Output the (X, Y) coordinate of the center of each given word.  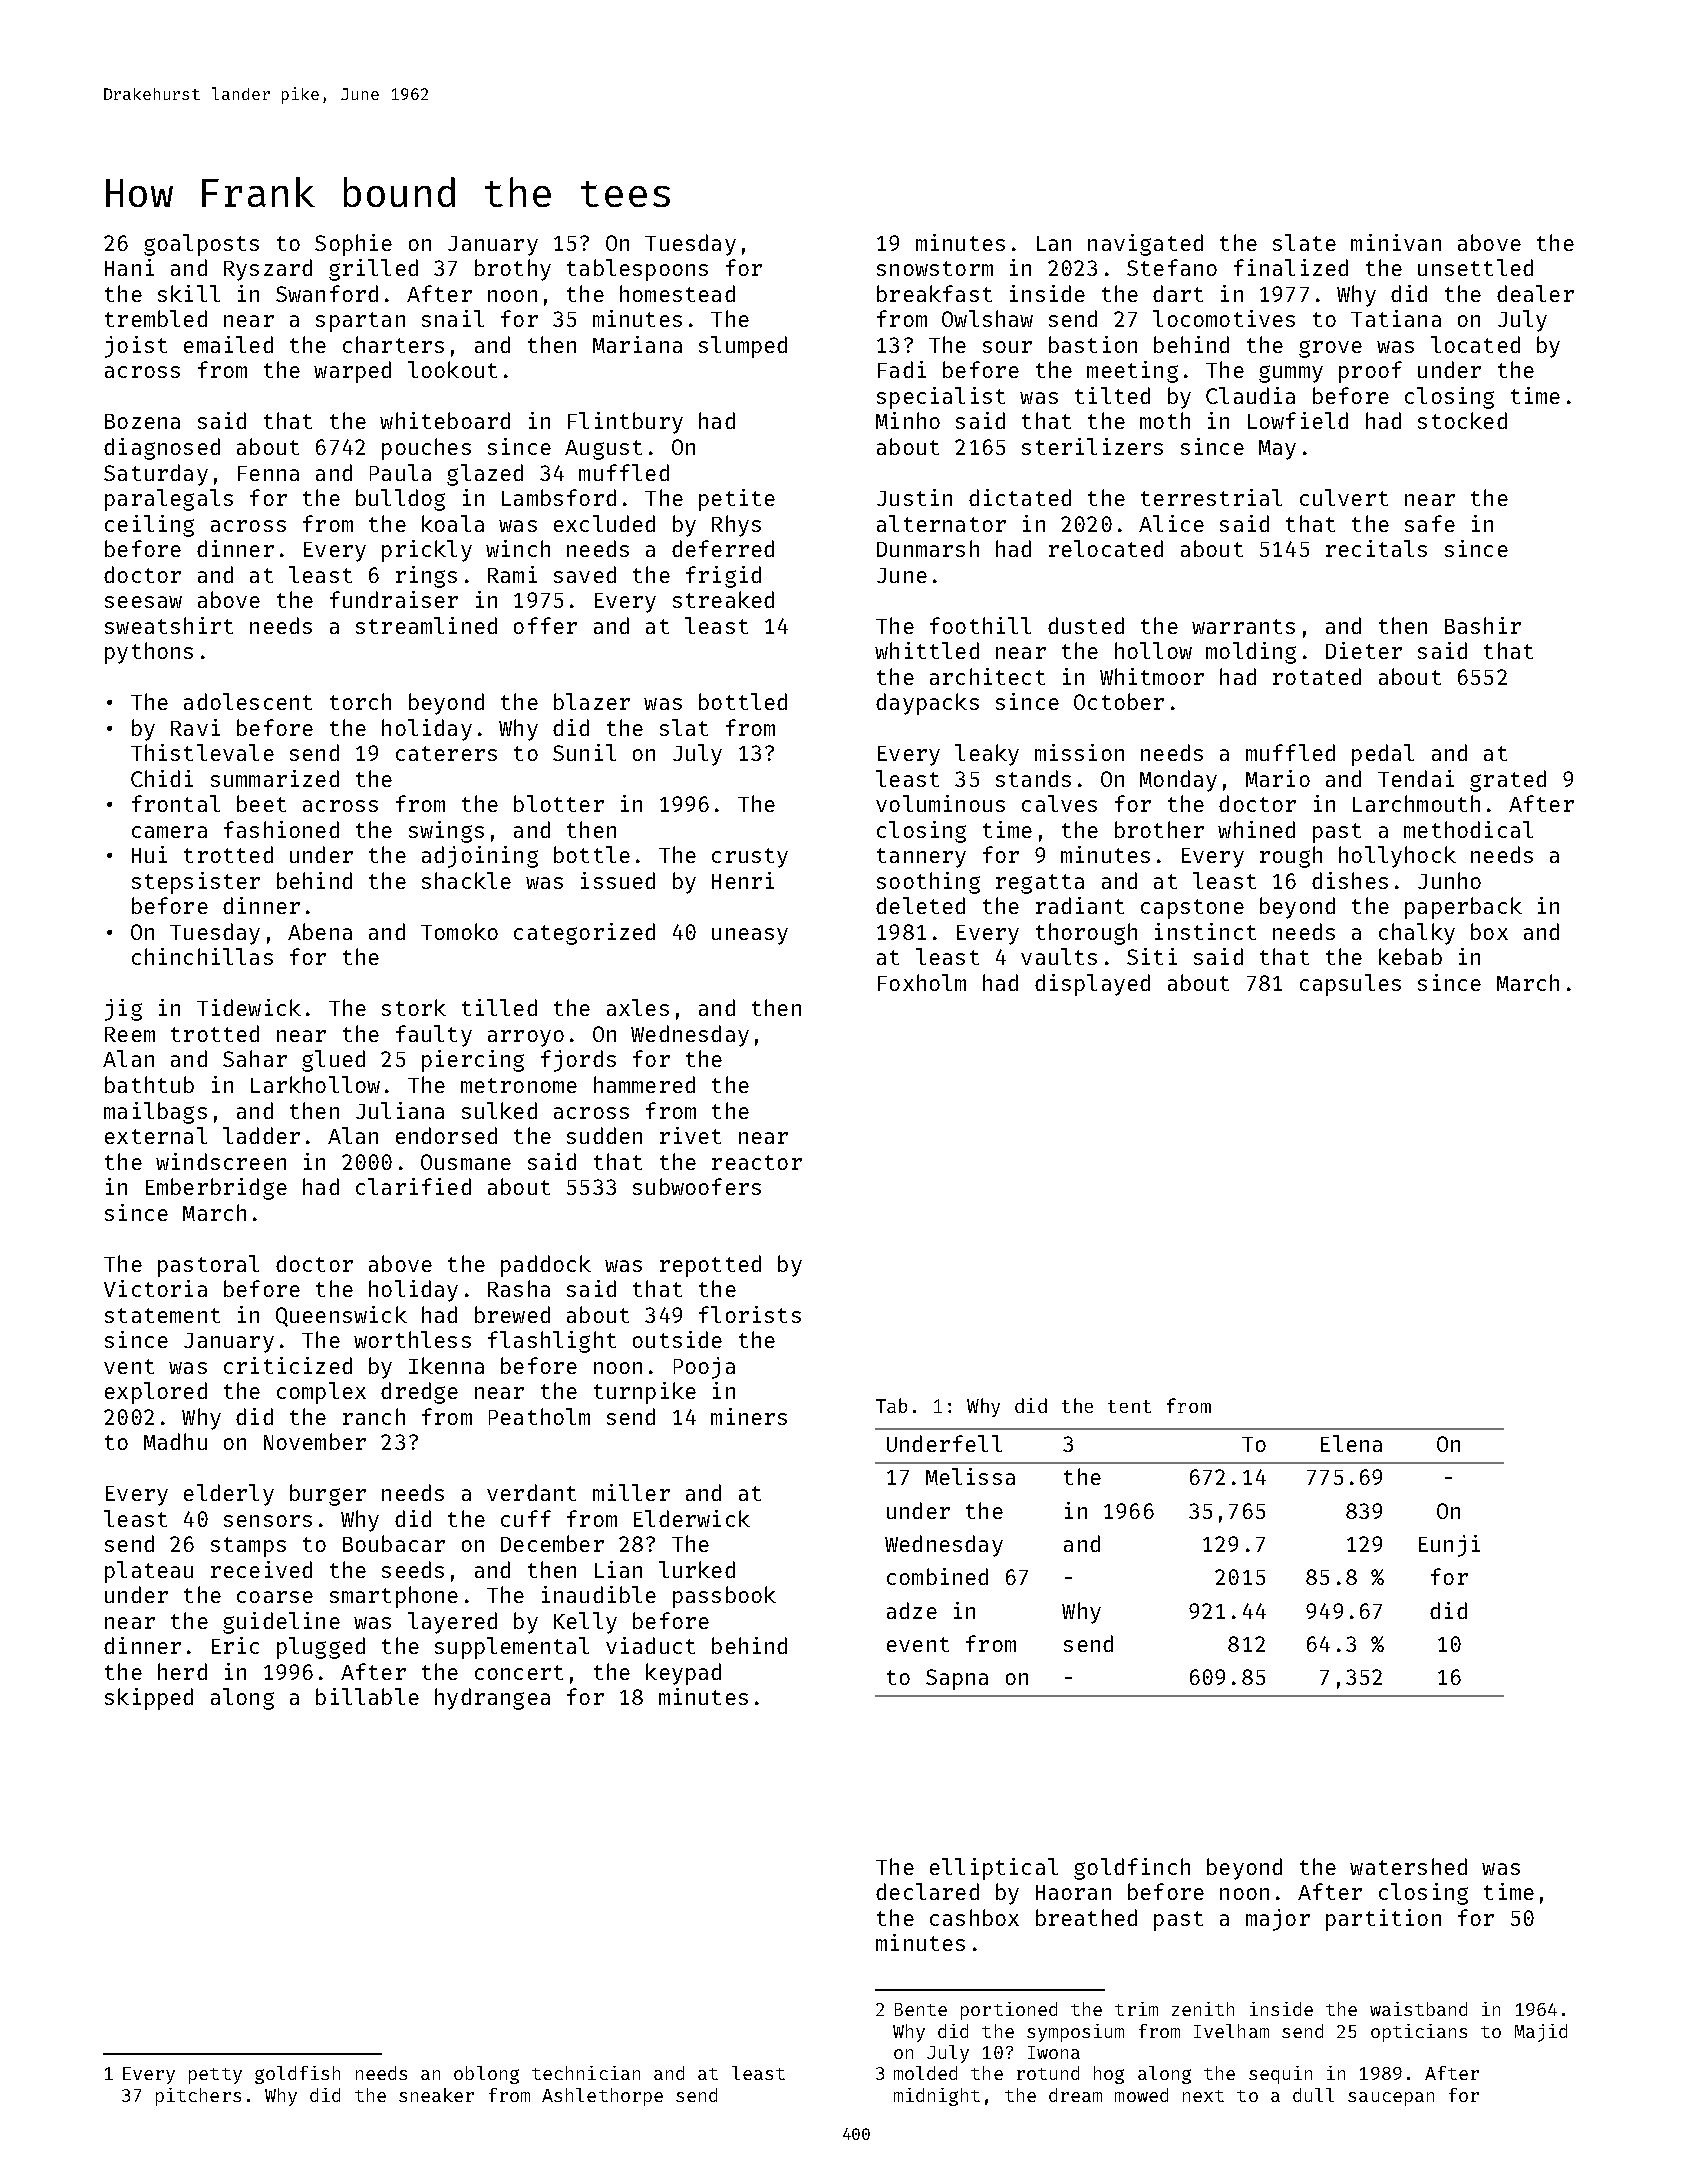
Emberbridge (216, 1189)
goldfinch (1132, 1869)
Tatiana (1396, 318)
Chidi (162, 778)
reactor (757, 1162)
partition (1383, 1920)
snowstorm (935, 268)
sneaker (436, 2095)
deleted (920, 905)
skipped (149, 1699)
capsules (1350, 985)
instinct (1205, 931)
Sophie (353, 245)
